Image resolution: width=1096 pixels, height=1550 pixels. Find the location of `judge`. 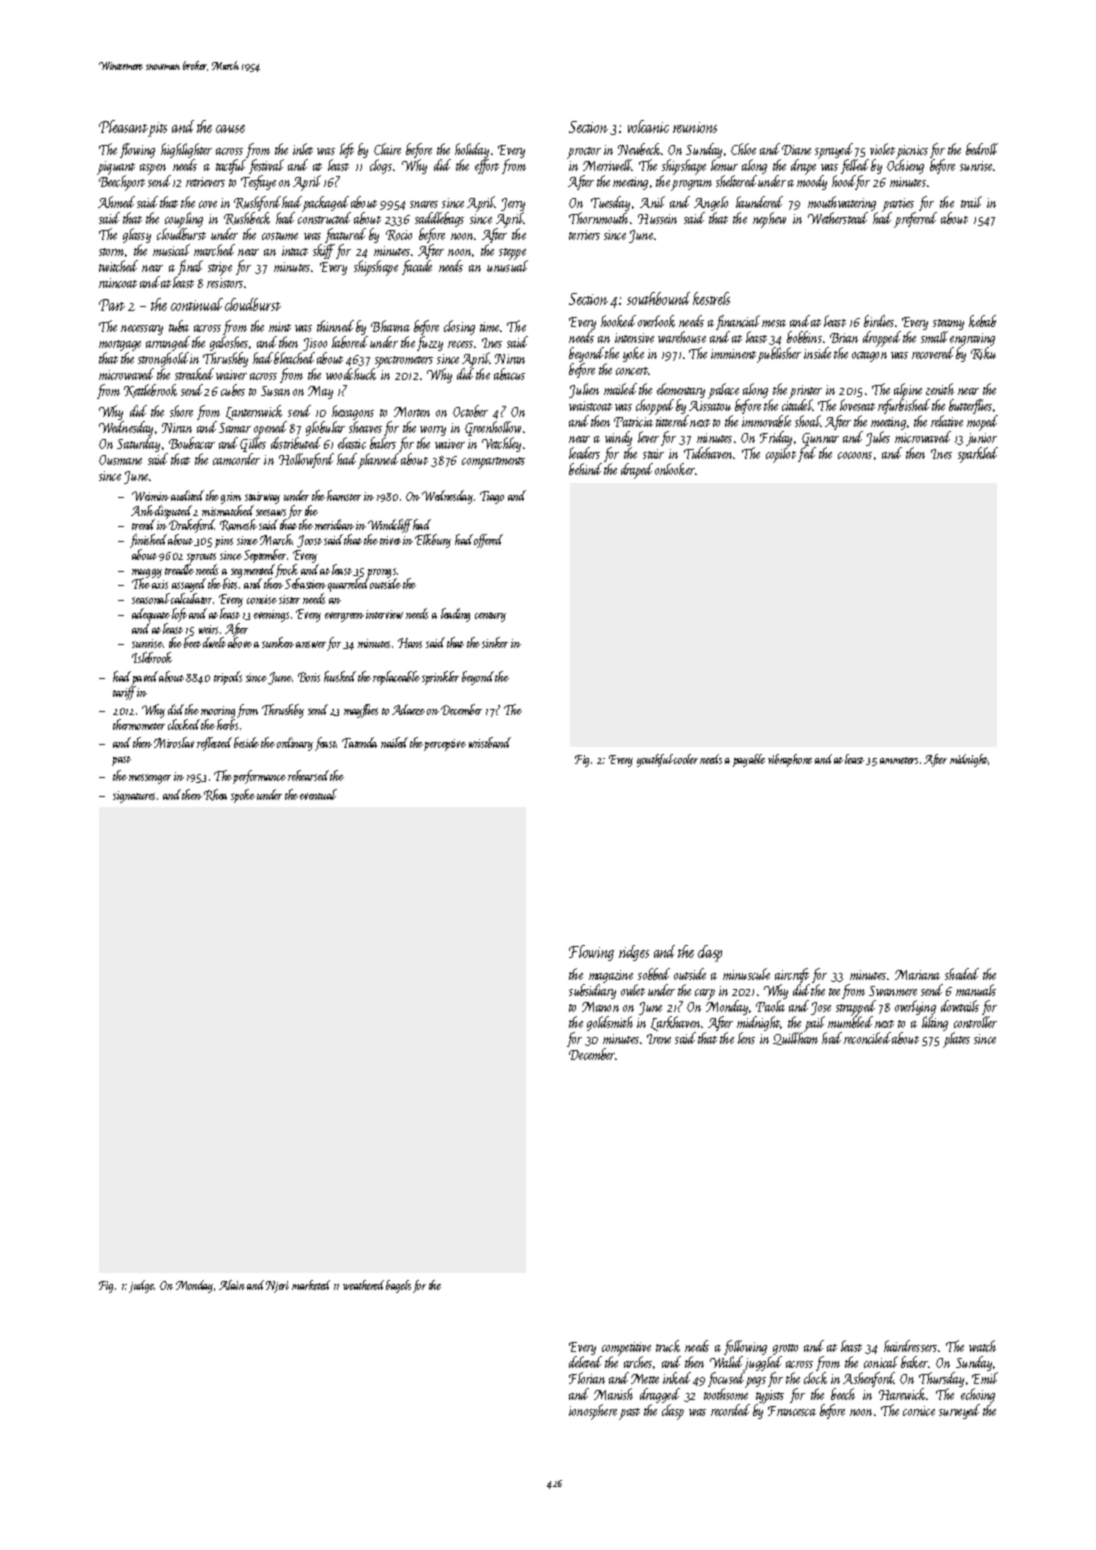

judge is located at coordinates (142, 1286).
